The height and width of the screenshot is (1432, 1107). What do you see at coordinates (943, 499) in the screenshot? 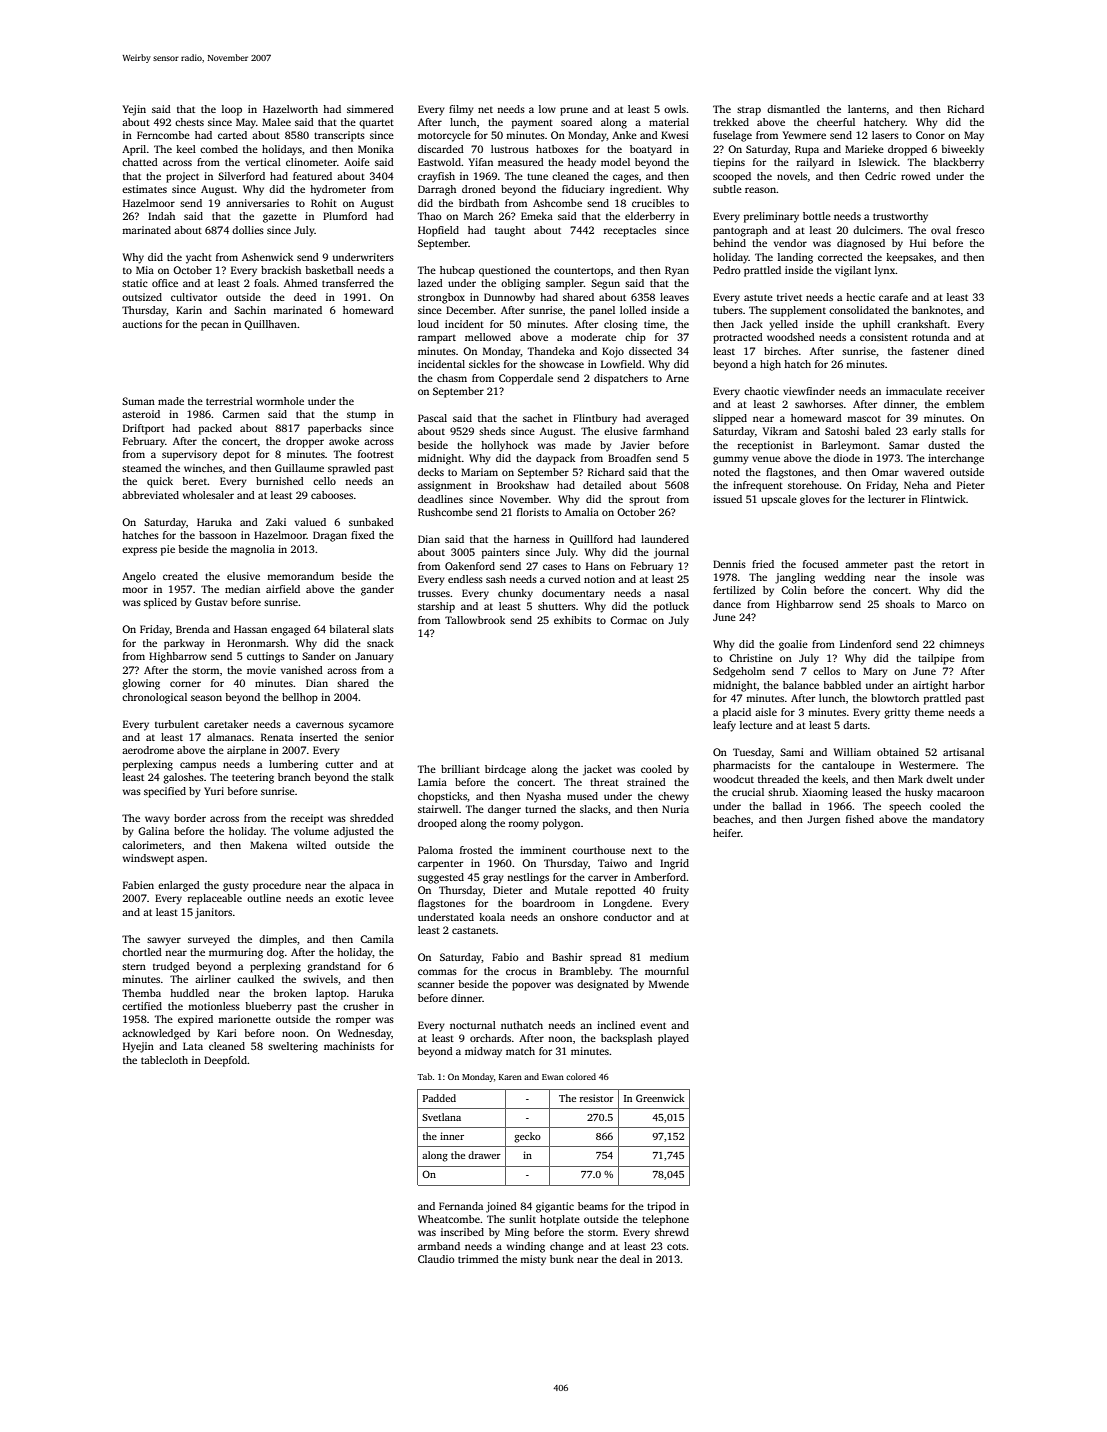
I see `Flintwick` at bounding box center [943, 499].
